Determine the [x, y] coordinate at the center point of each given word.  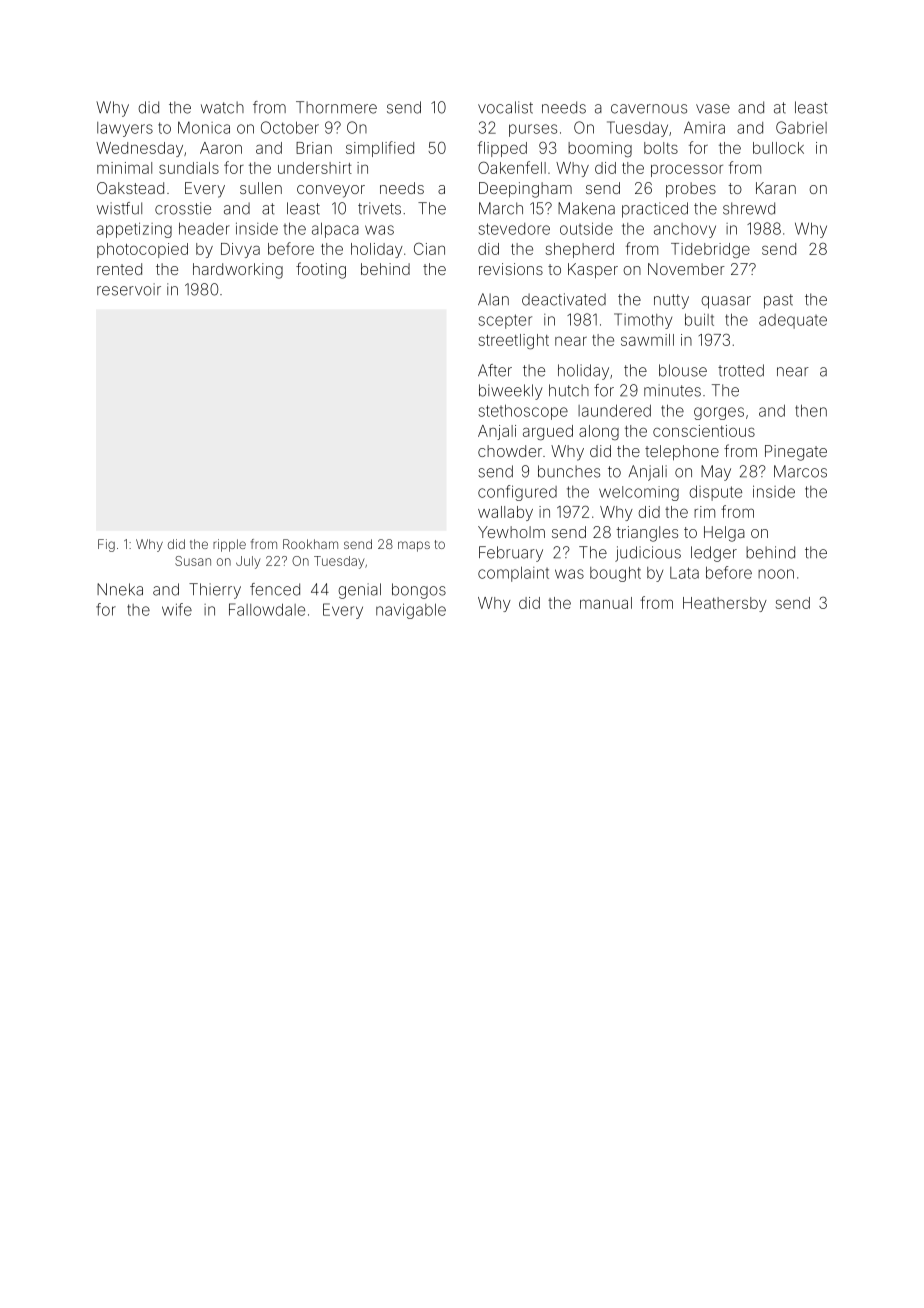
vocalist [505, 107]
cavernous [649, 109]
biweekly [511, 392]
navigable [411, 611]
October [290, 127]
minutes [672, 390]
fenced [275, 589]
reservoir [129, 289]
